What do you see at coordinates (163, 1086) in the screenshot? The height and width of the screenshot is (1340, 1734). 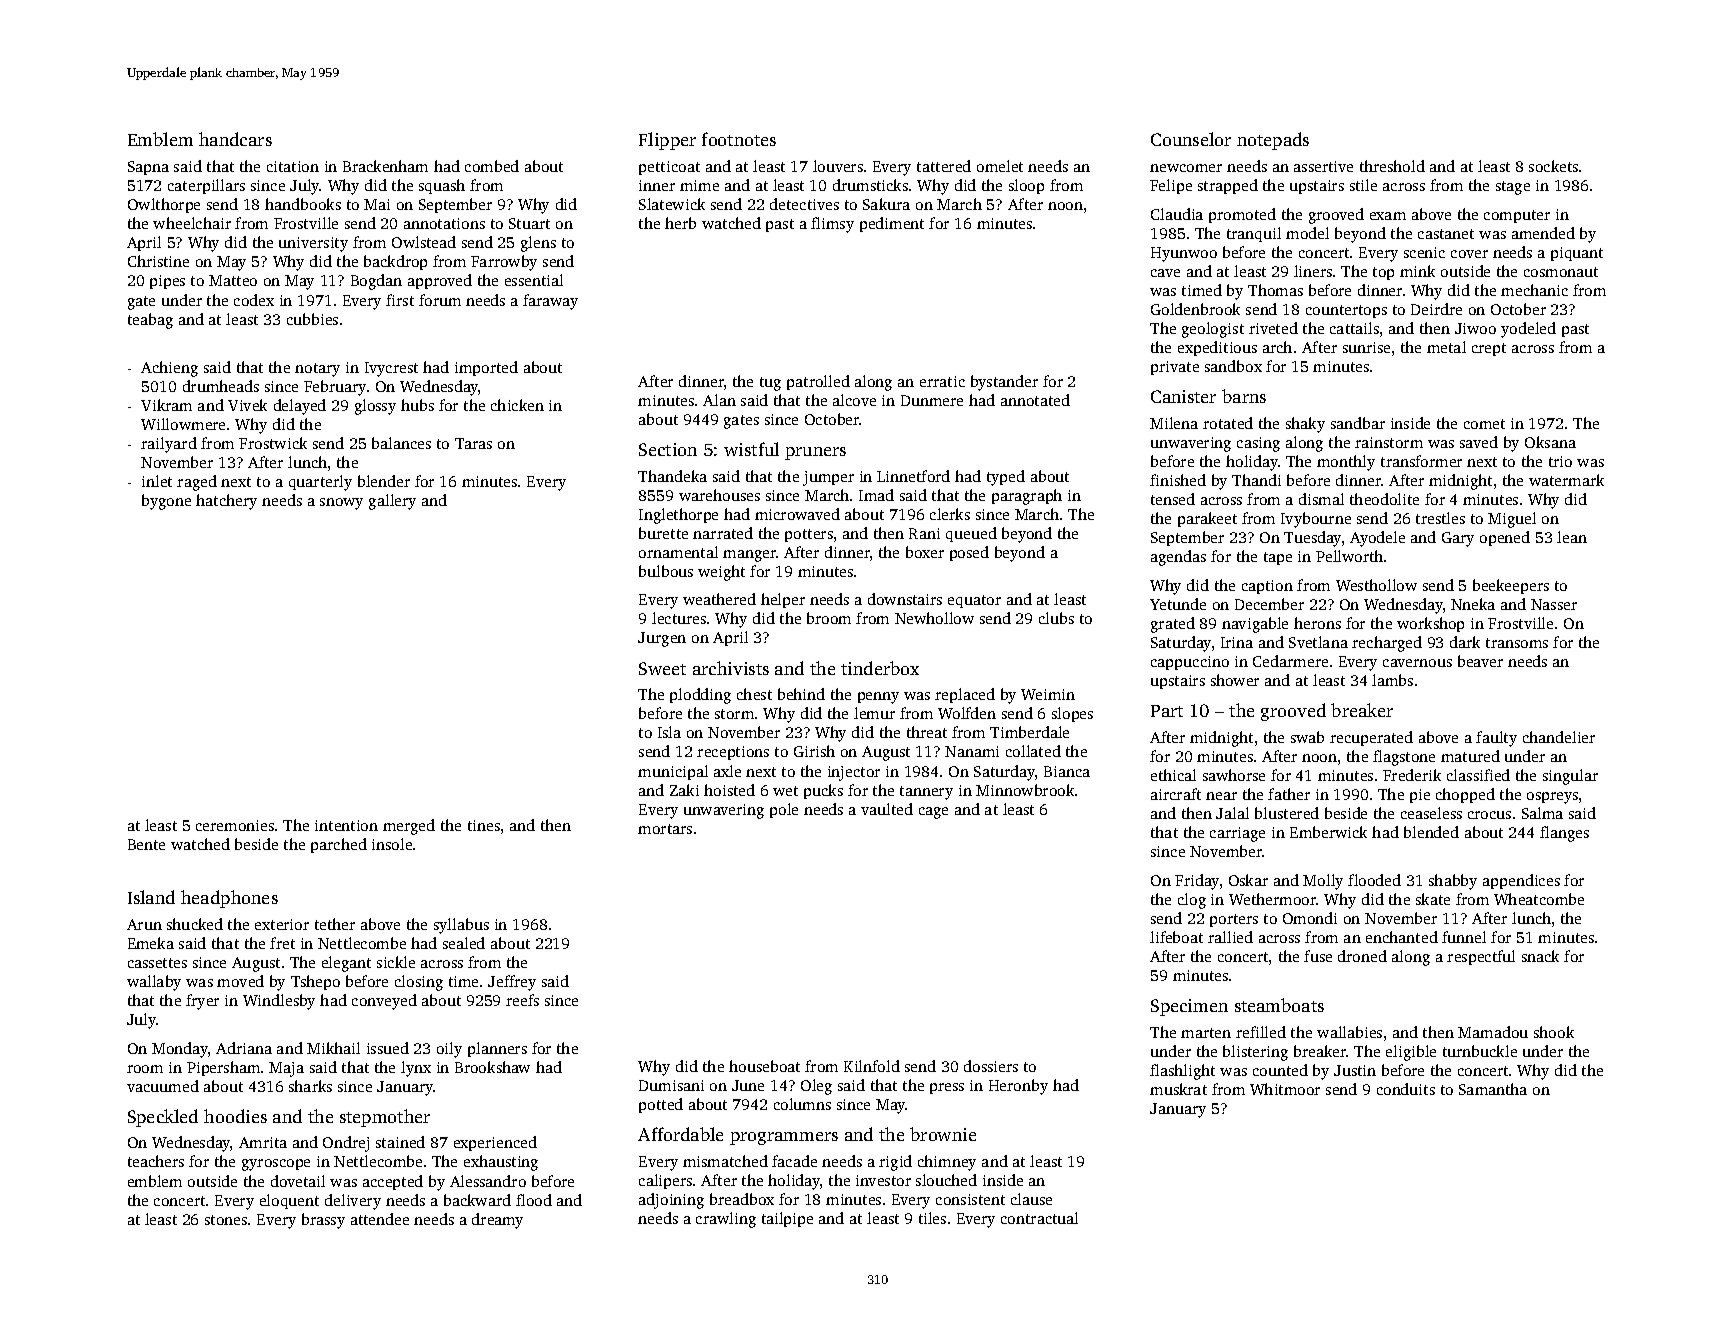 I see `vacuumed` at bounding box center [163, 1086].
